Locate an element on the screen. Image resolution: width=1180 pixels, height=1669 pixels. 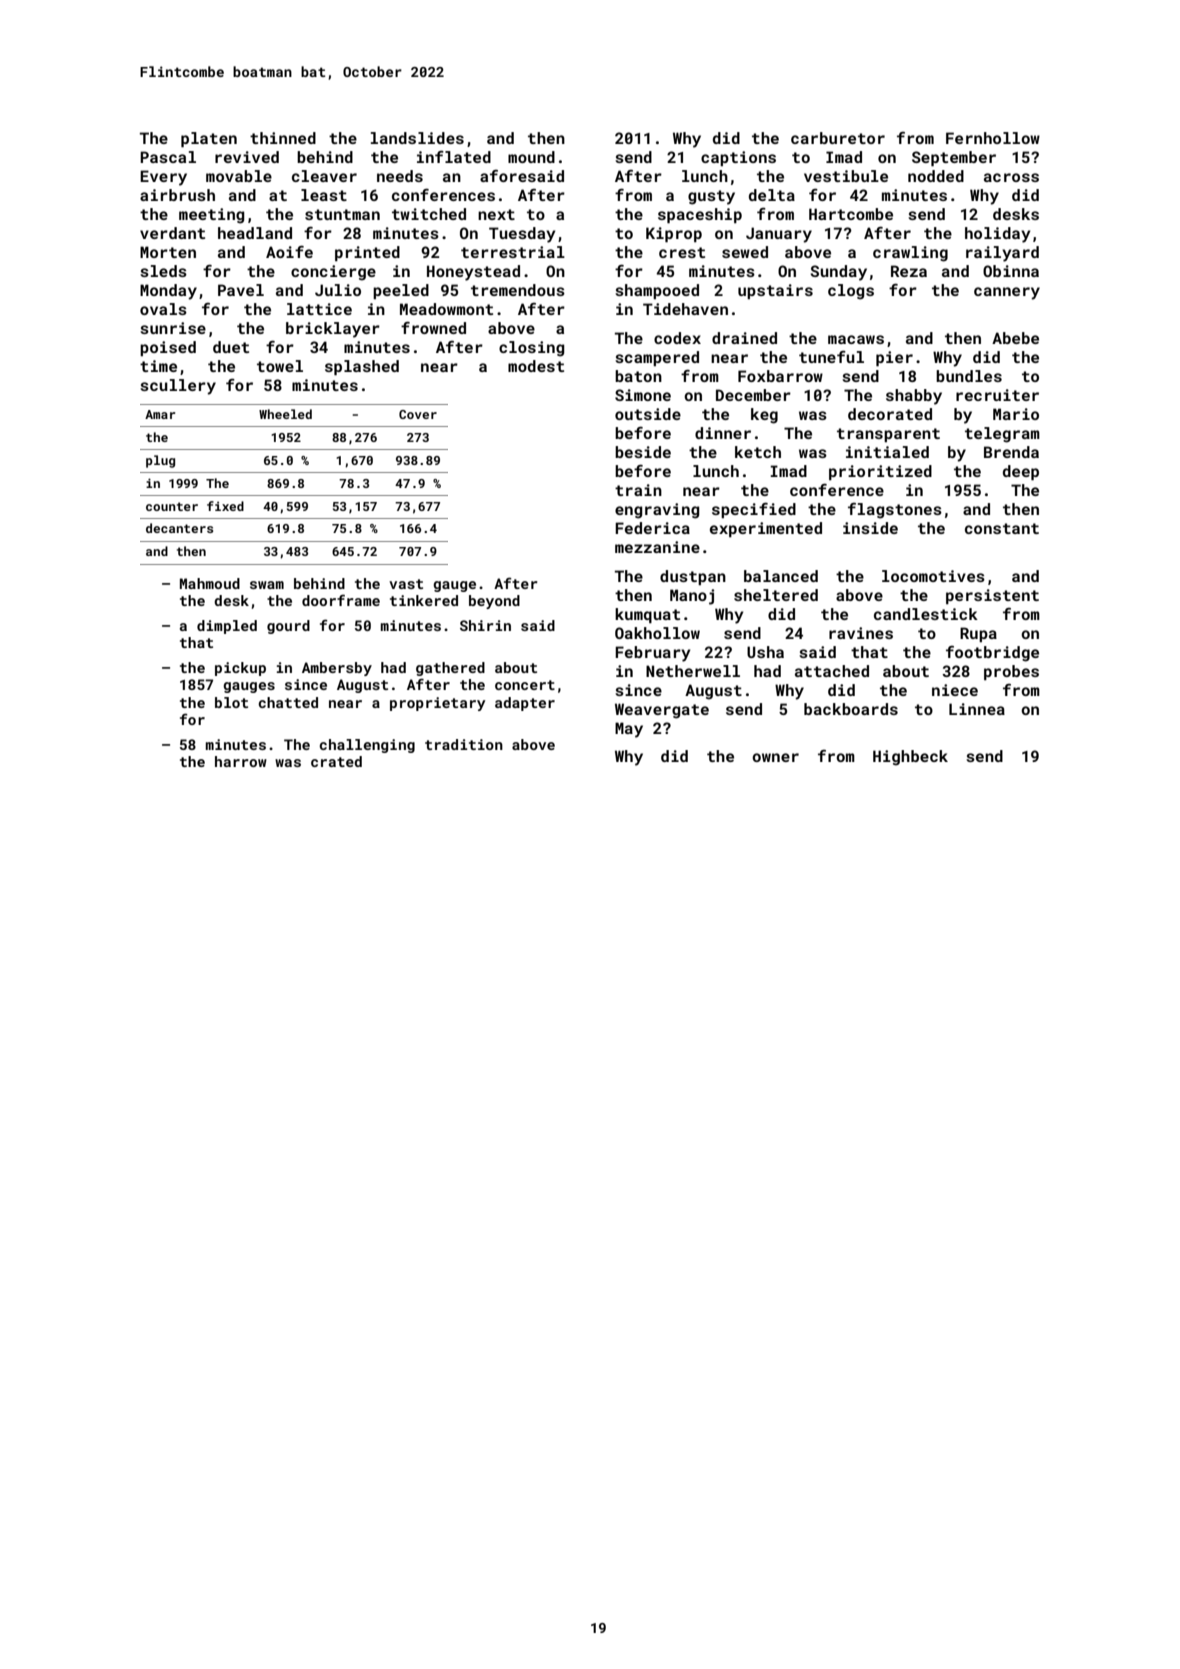
printed is located at coordinates (367, 253).
